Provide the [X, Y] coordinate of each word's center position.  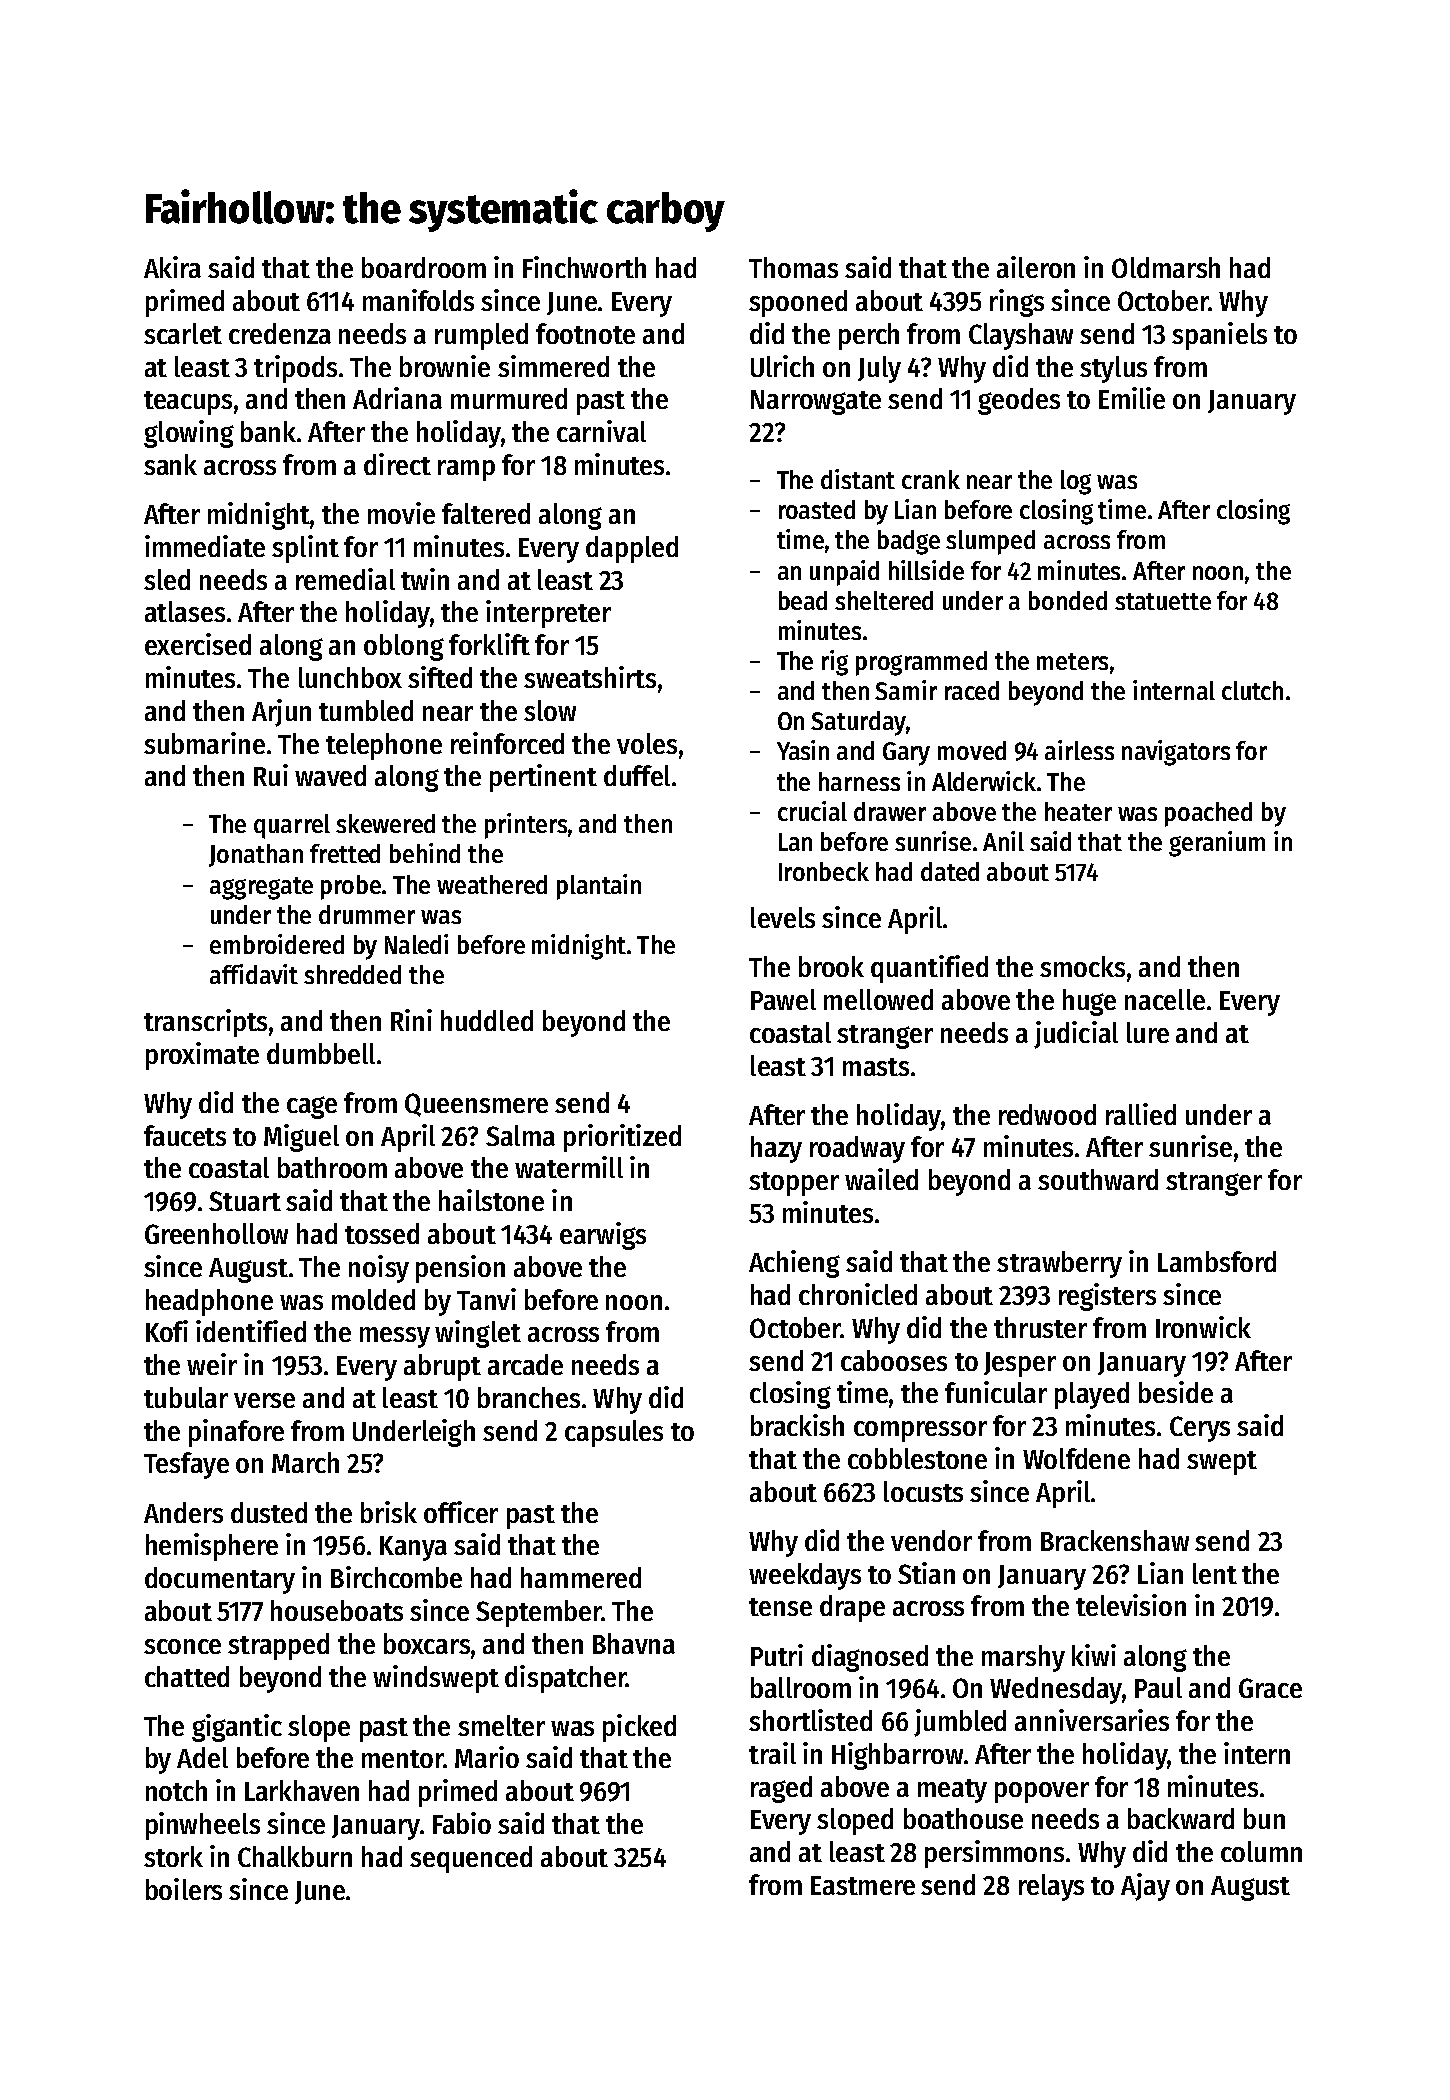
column [1261, 1851]
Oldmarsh [1166, 267]
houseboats [337, 1610]
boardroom [424, 267]
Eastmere [863, 1885]
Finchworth [584, 267]
